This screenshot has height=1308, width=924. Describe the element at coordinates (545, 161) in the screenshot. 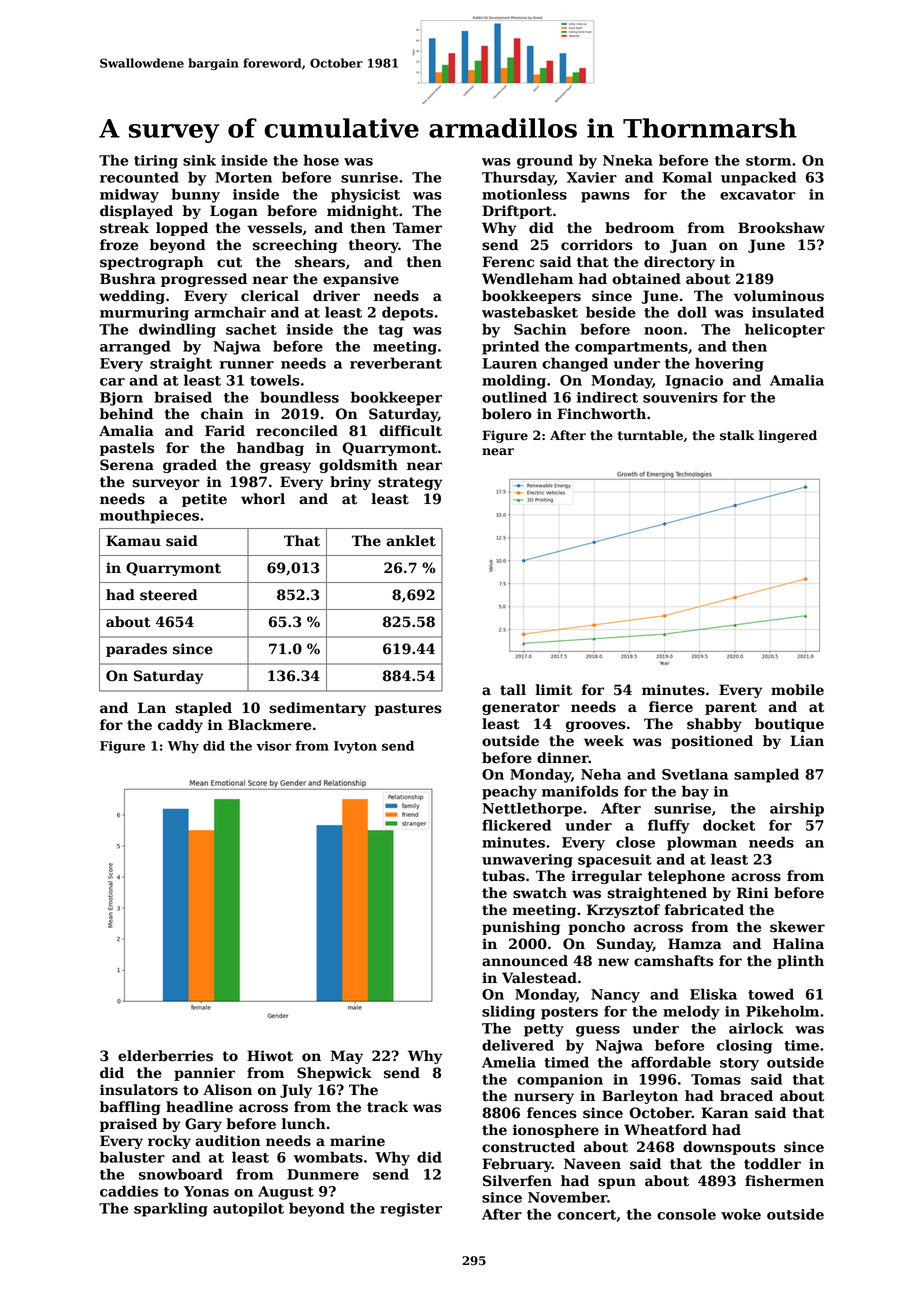

I see `ground` at that location.
